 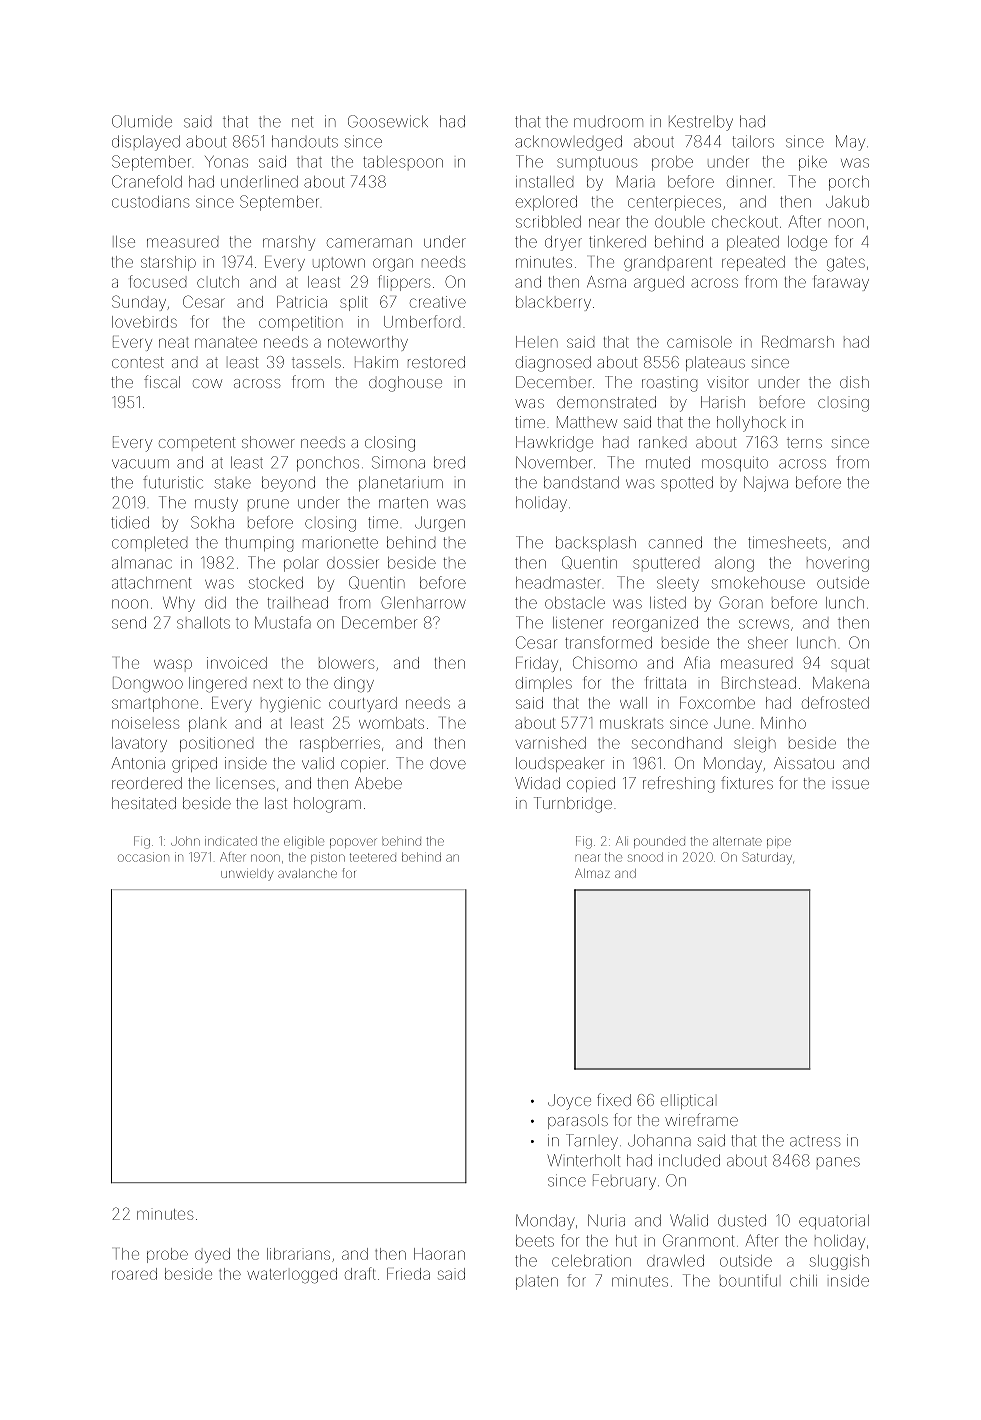 What do you see at coordinates (134, 1274) in the screenshot?
I see `roared` at bounding box center [134, 1274].
